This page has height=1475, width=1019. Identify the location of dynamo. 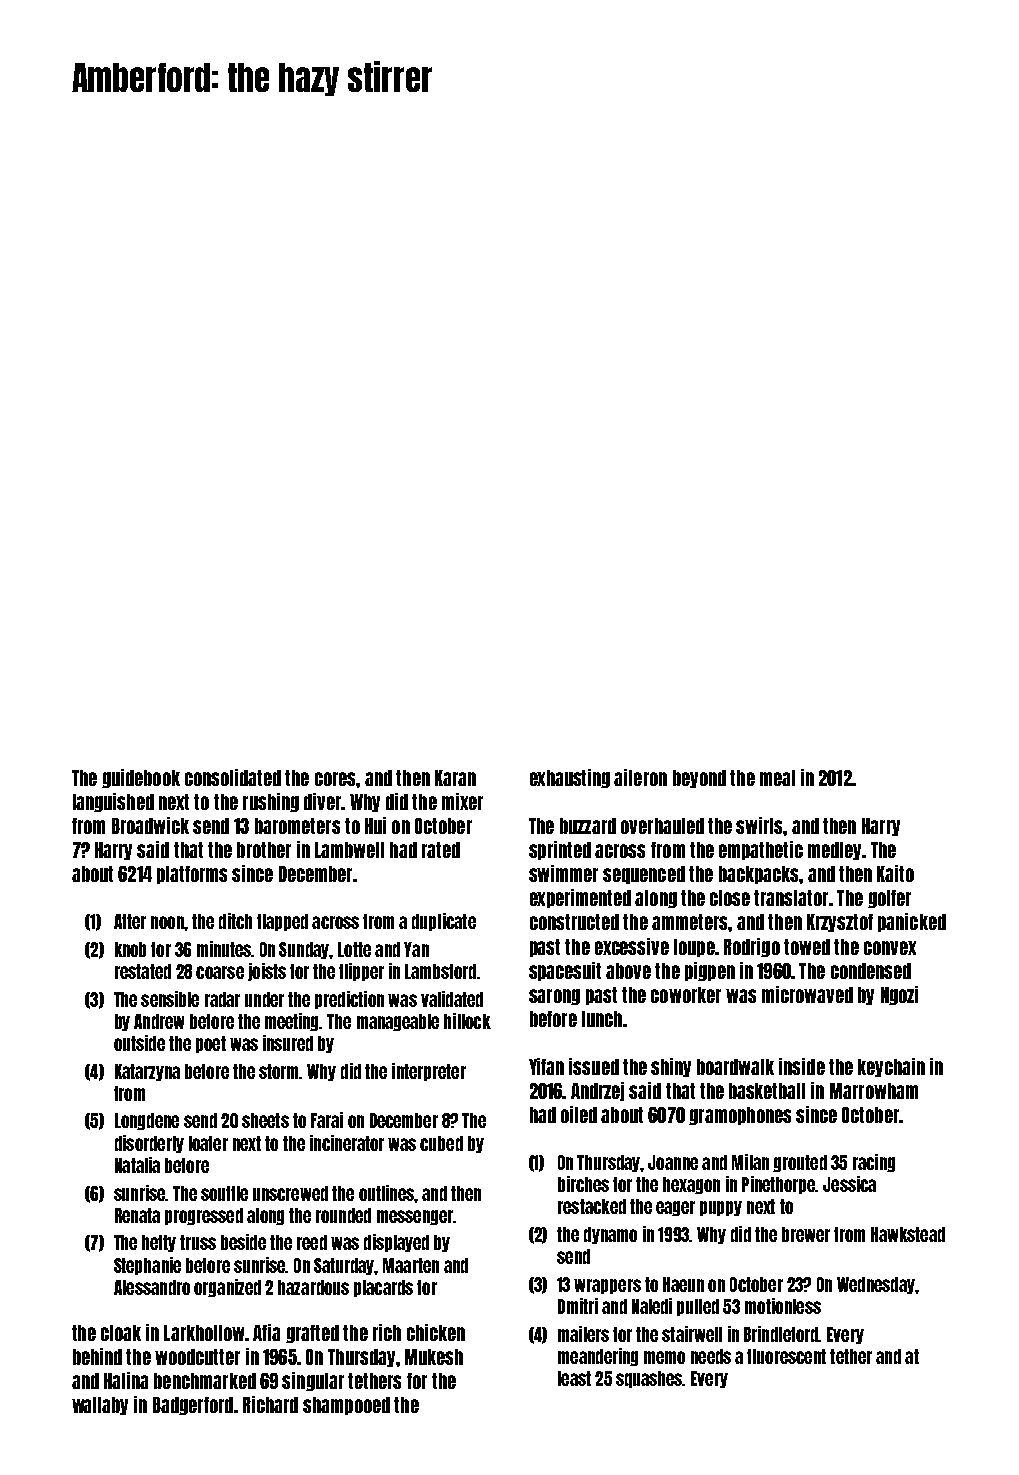
(610, 1235).
